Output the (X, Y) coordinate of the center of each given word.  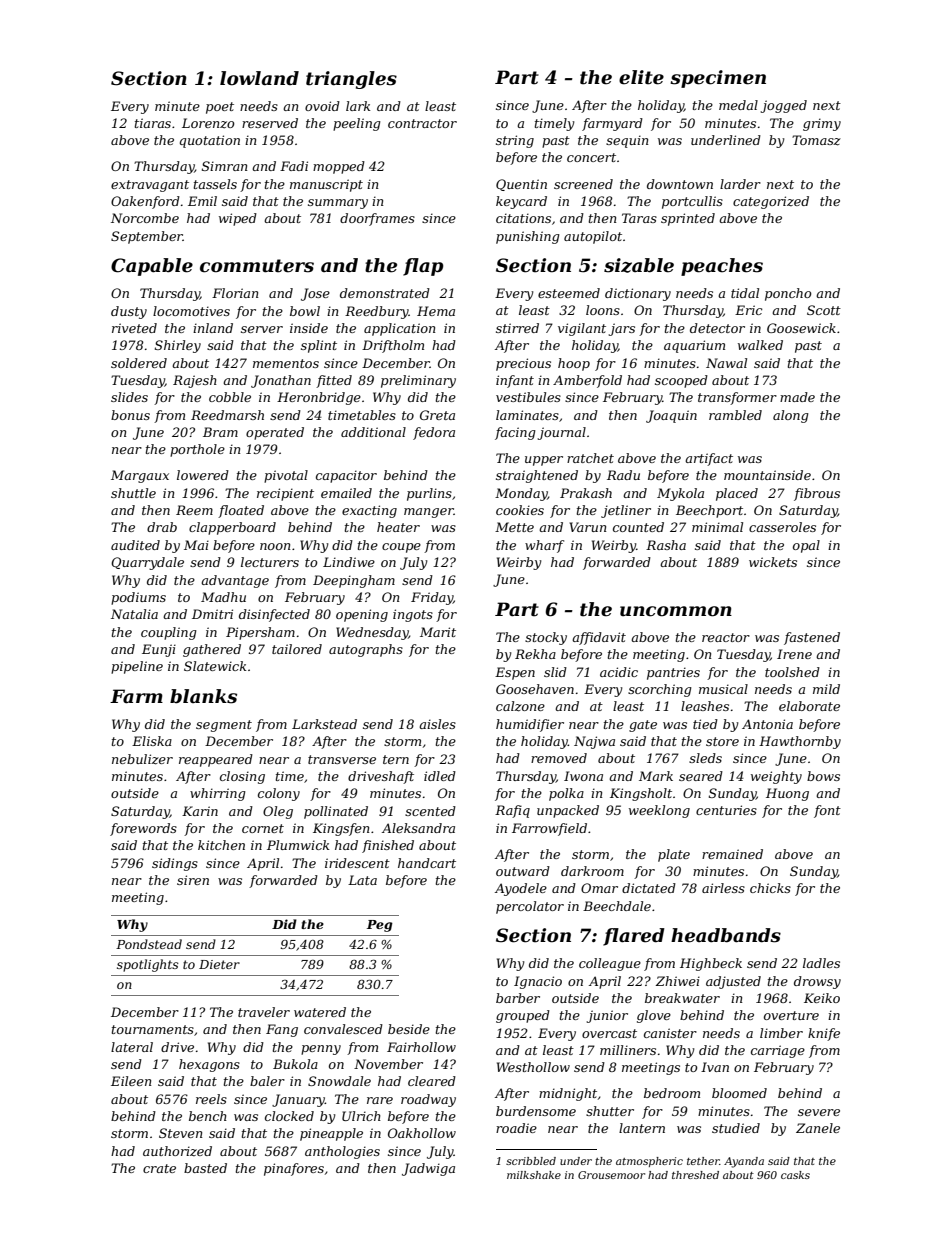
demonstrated (385, 293)
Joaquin (671, 416)
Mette (514, 527)
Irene (794, 654)
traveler (264, 1012)
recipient (285, 494)
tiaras (153, 123)
